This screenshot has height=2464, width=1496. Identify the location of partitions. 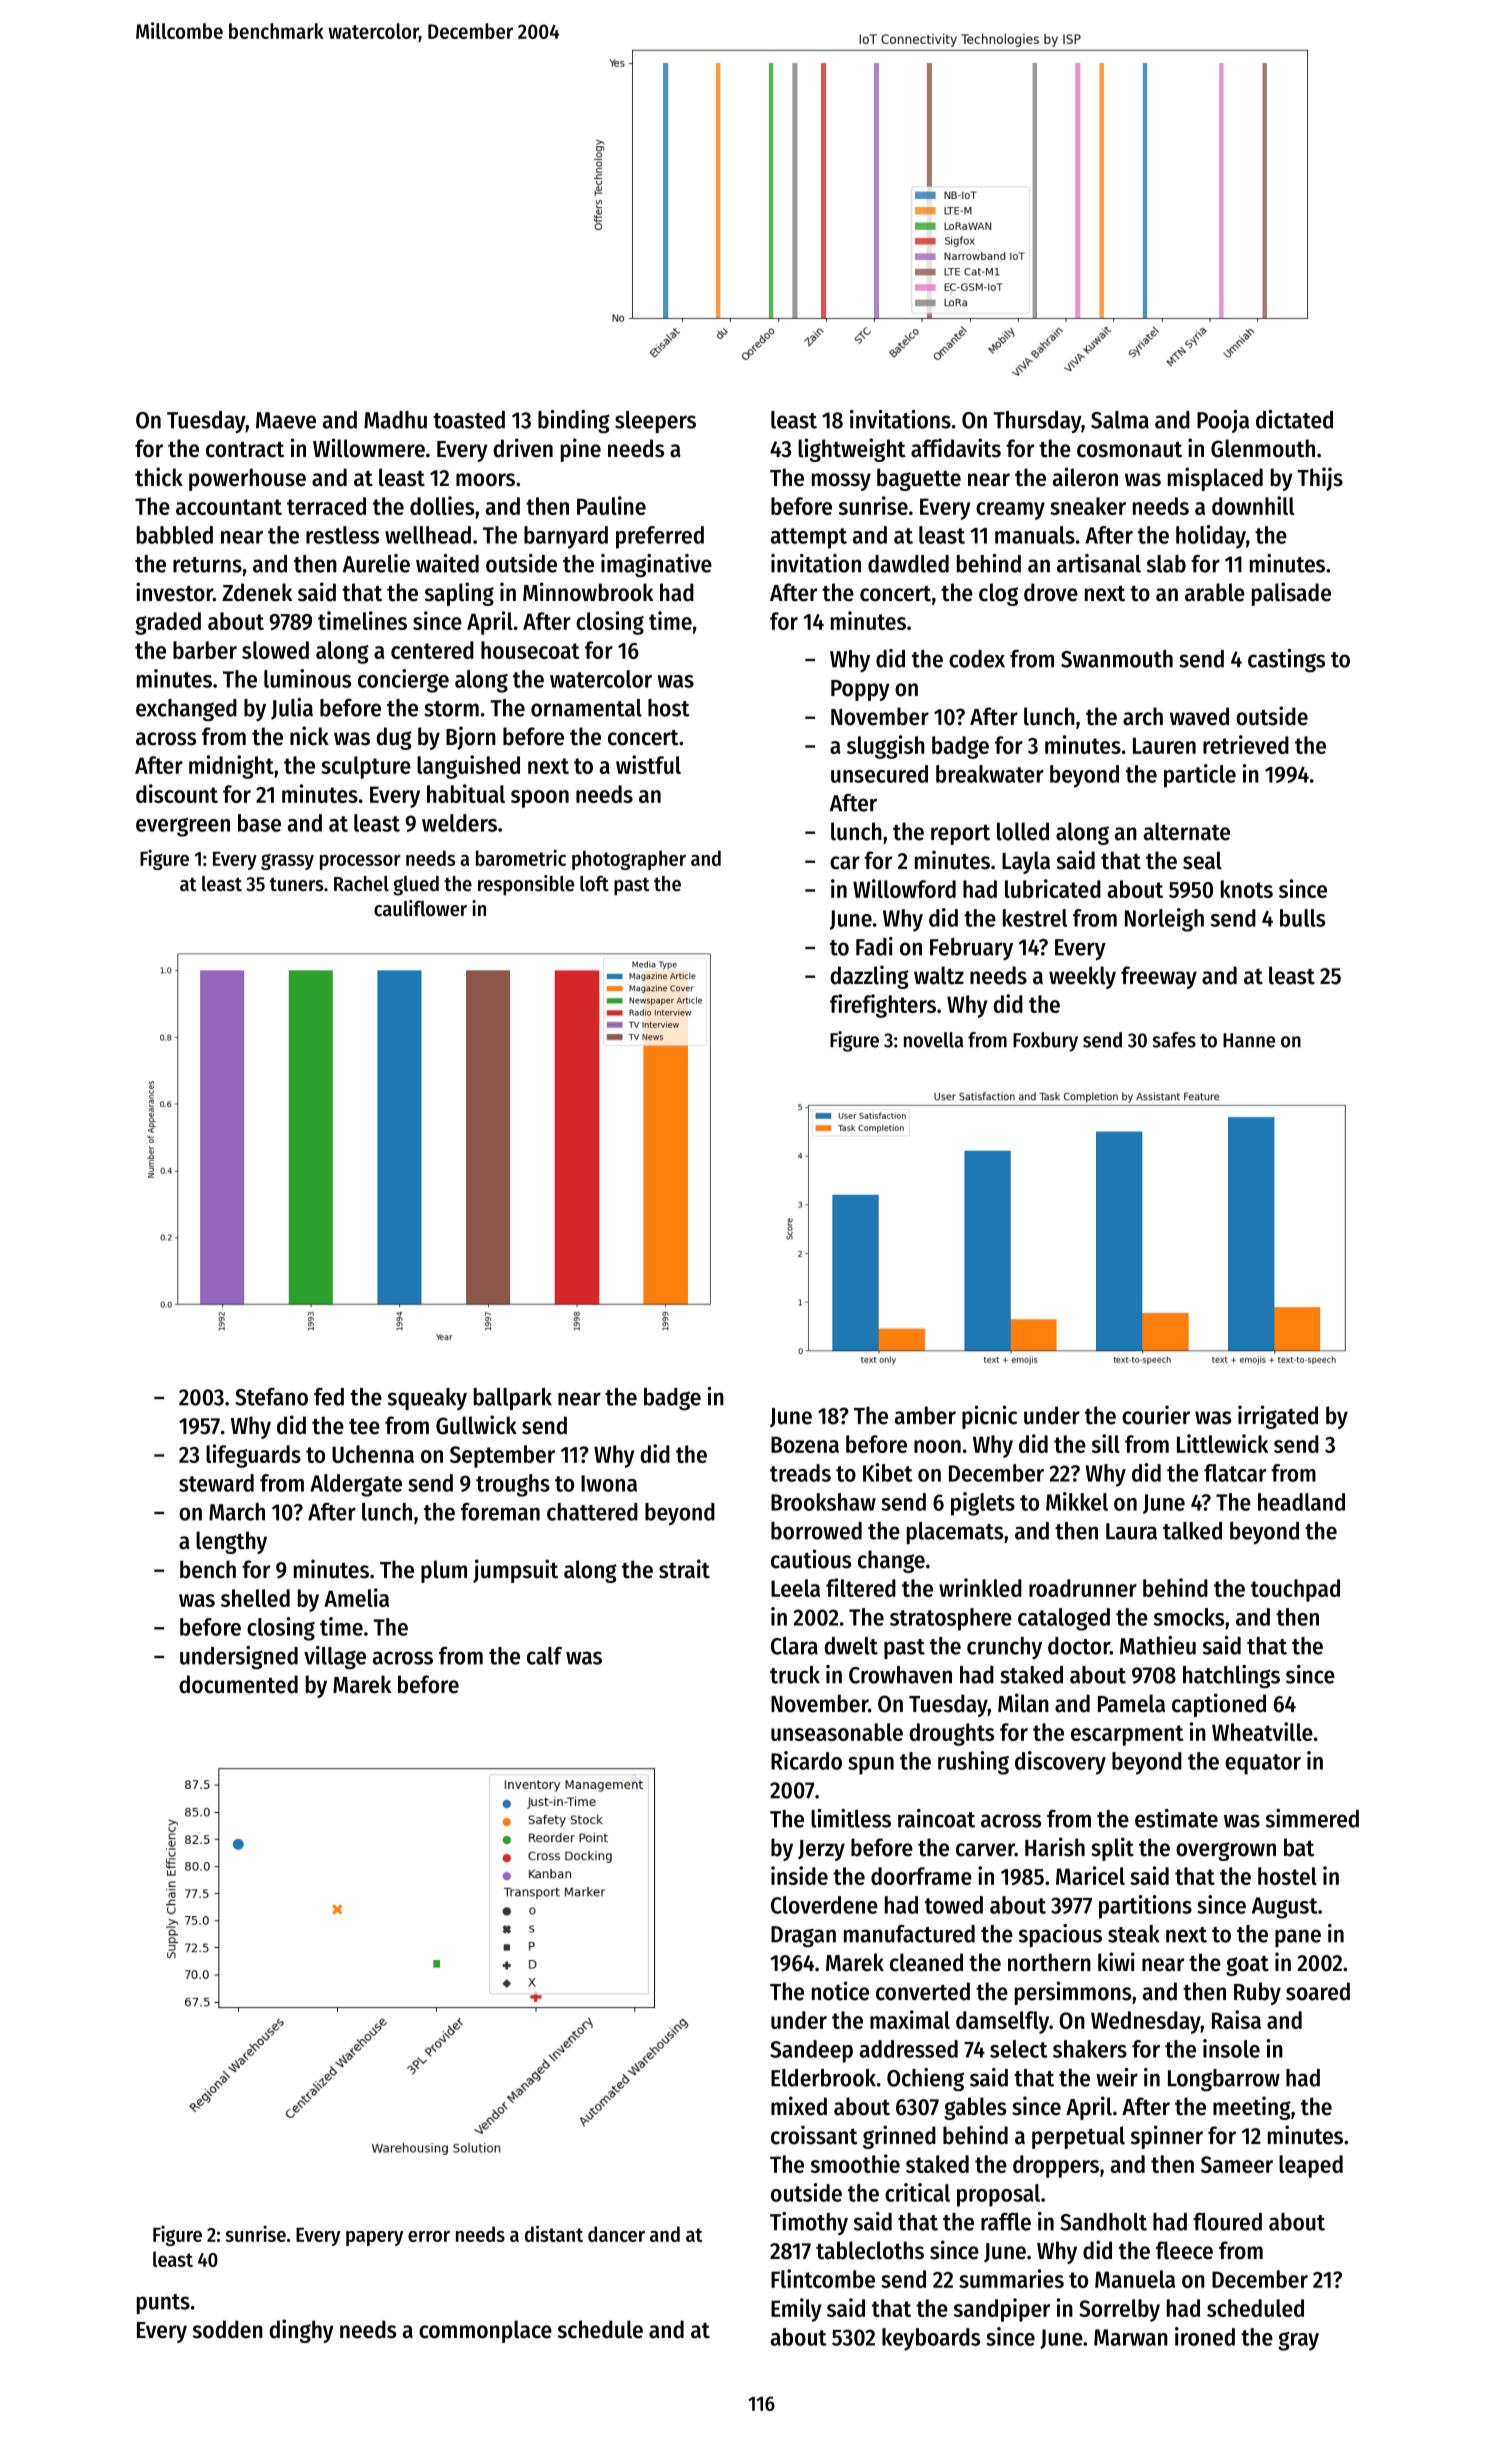
(1145, 1907).
